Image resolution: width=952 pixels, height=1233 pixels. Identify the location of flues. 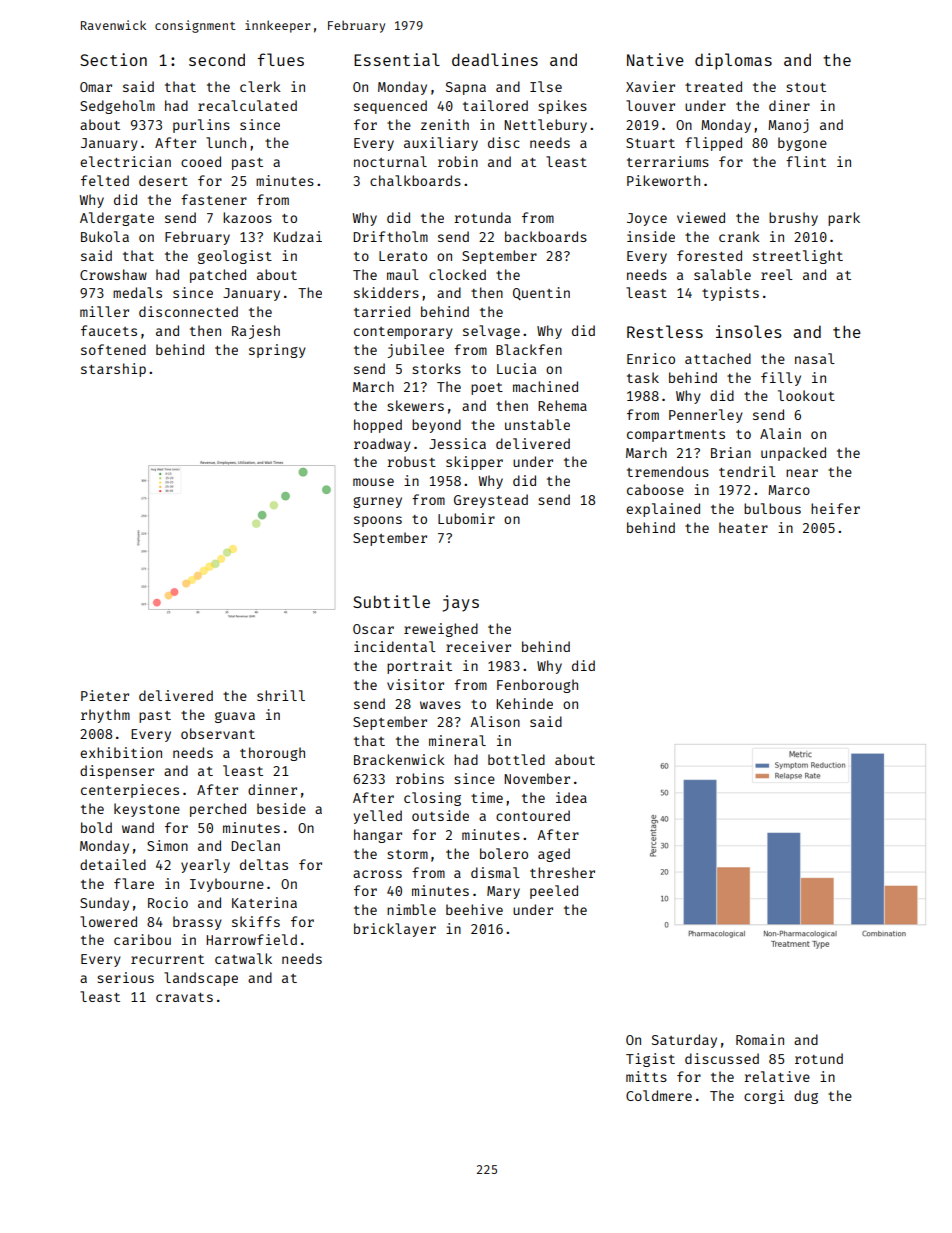
(281, 59).
